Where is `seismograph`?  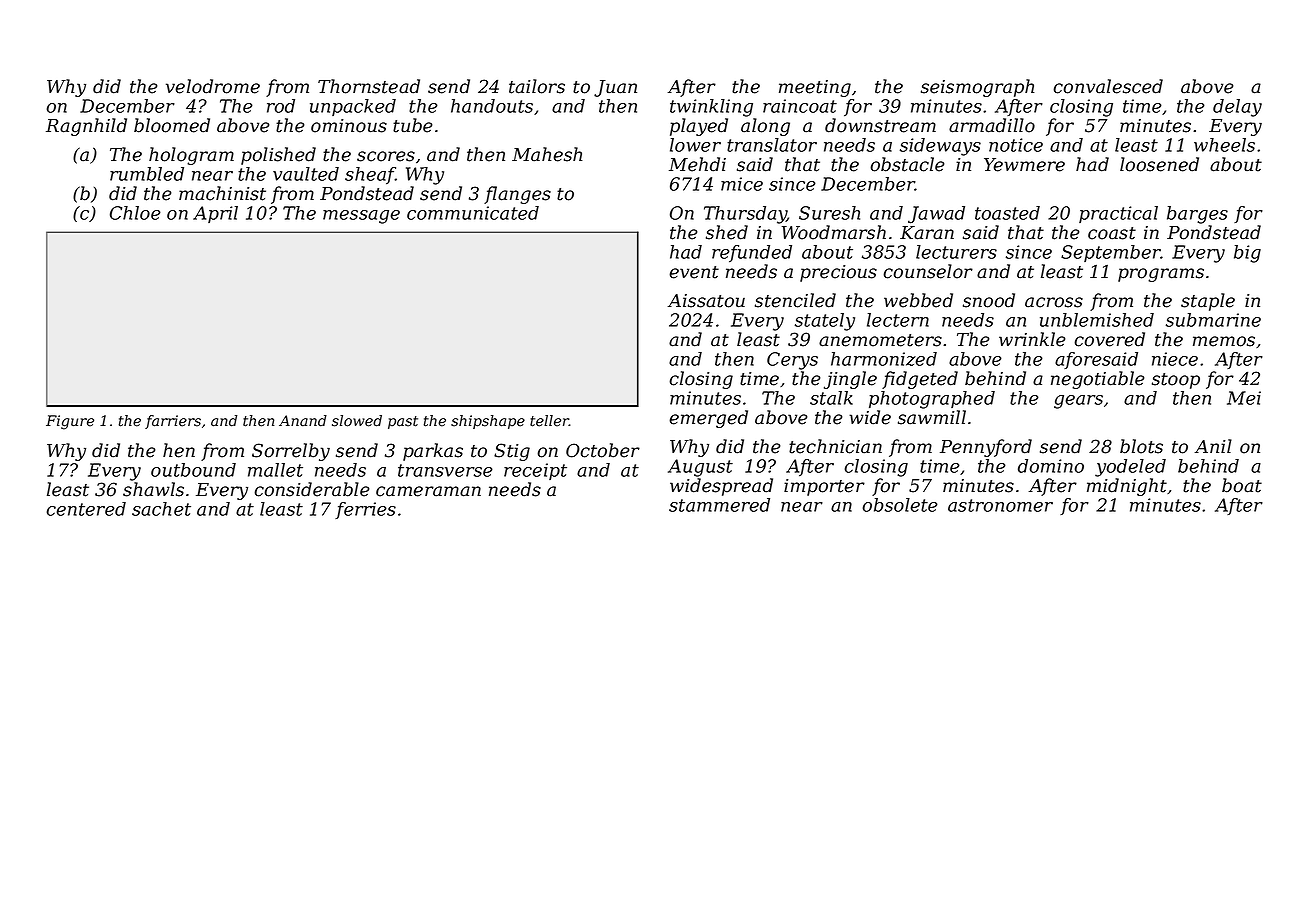
seismograph is located at coordinates (978, 88).
